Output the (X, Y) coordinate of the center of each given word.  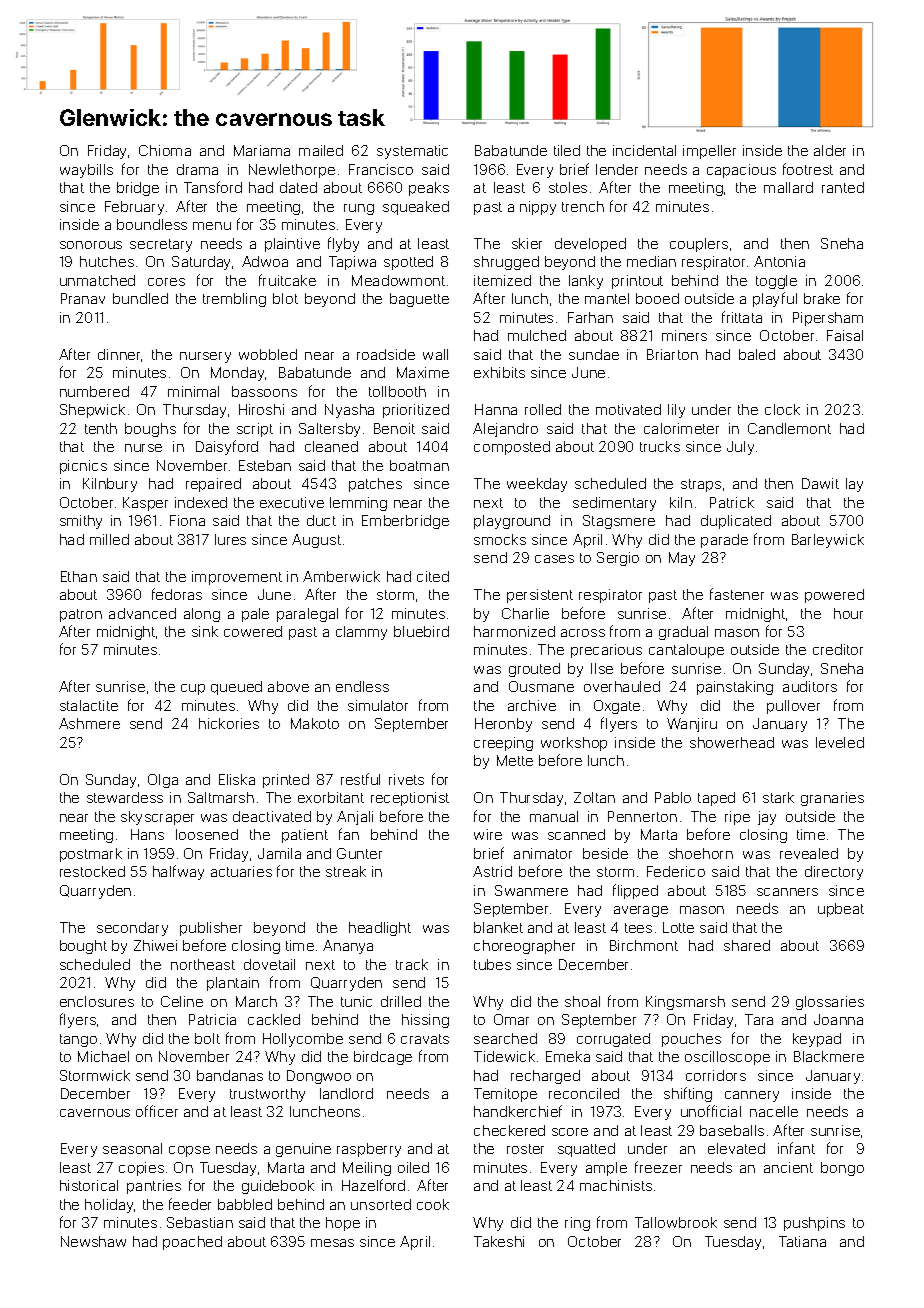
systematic (412, 152)
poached (192, 1243)
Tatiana (802, 1241)
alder (830, 150)
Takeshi (499, 1241)
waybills (86, 171)
